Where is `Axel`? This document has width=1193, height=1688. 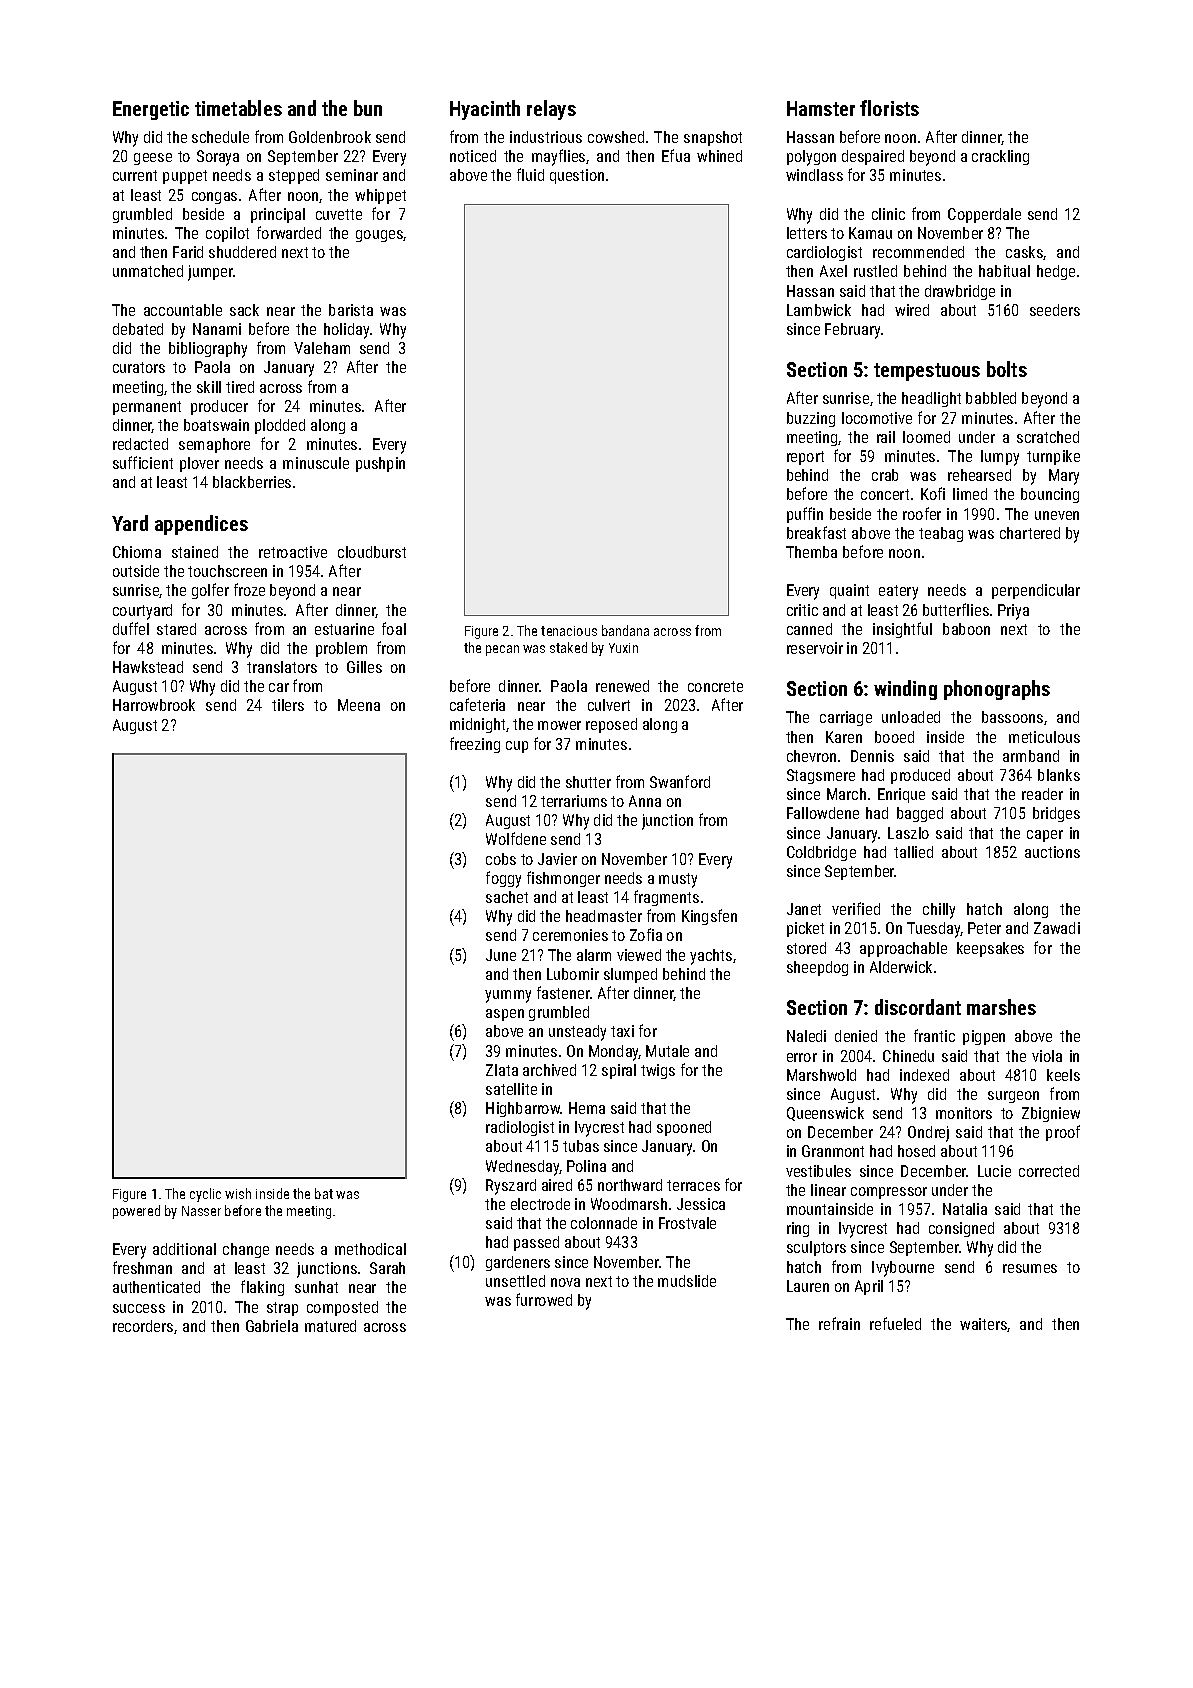 Axel is located at coordinates (833, 271).
